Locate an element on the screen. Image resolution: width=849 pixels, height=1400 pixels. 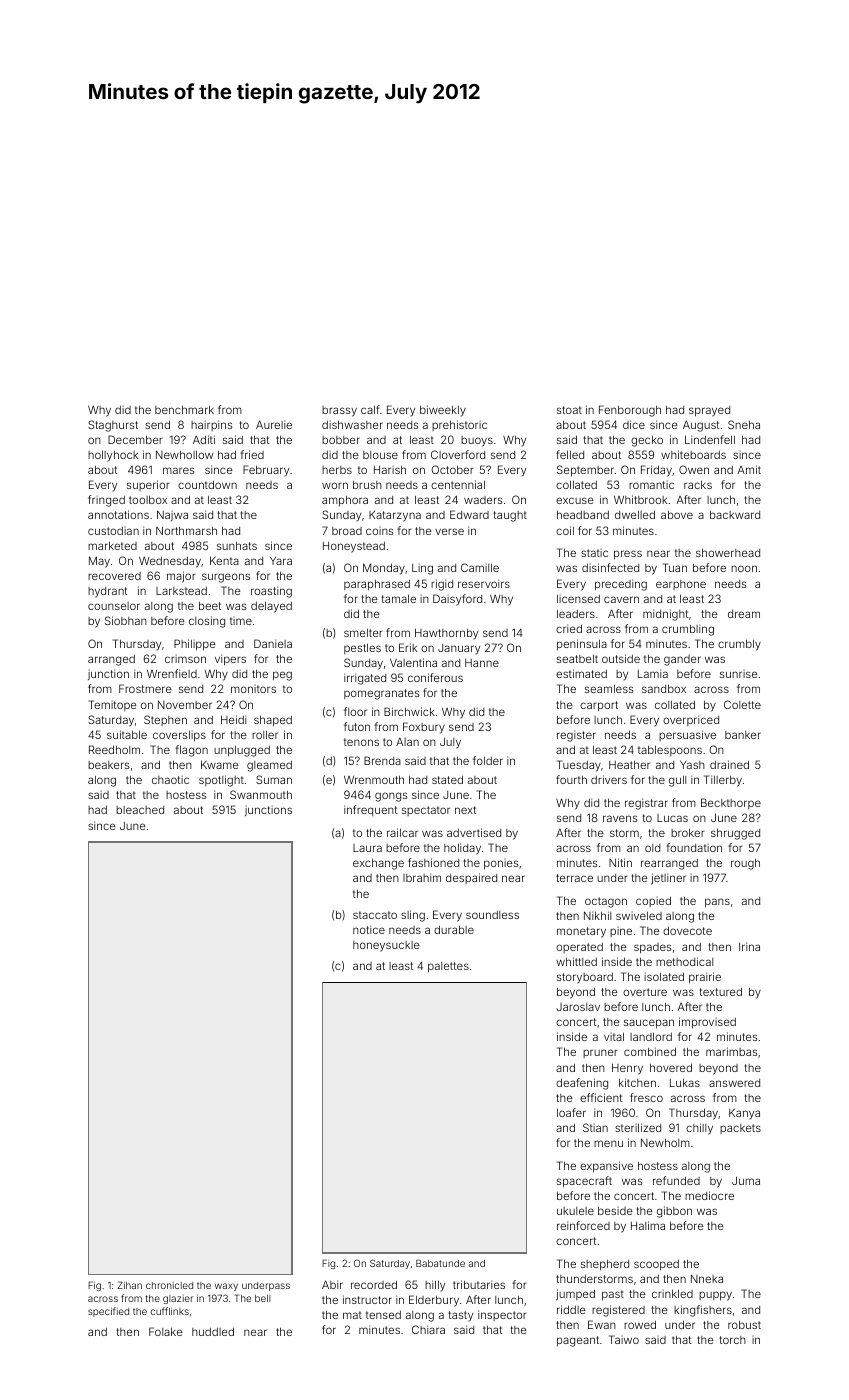
tablespoons is located at coordinates (670, 750).
